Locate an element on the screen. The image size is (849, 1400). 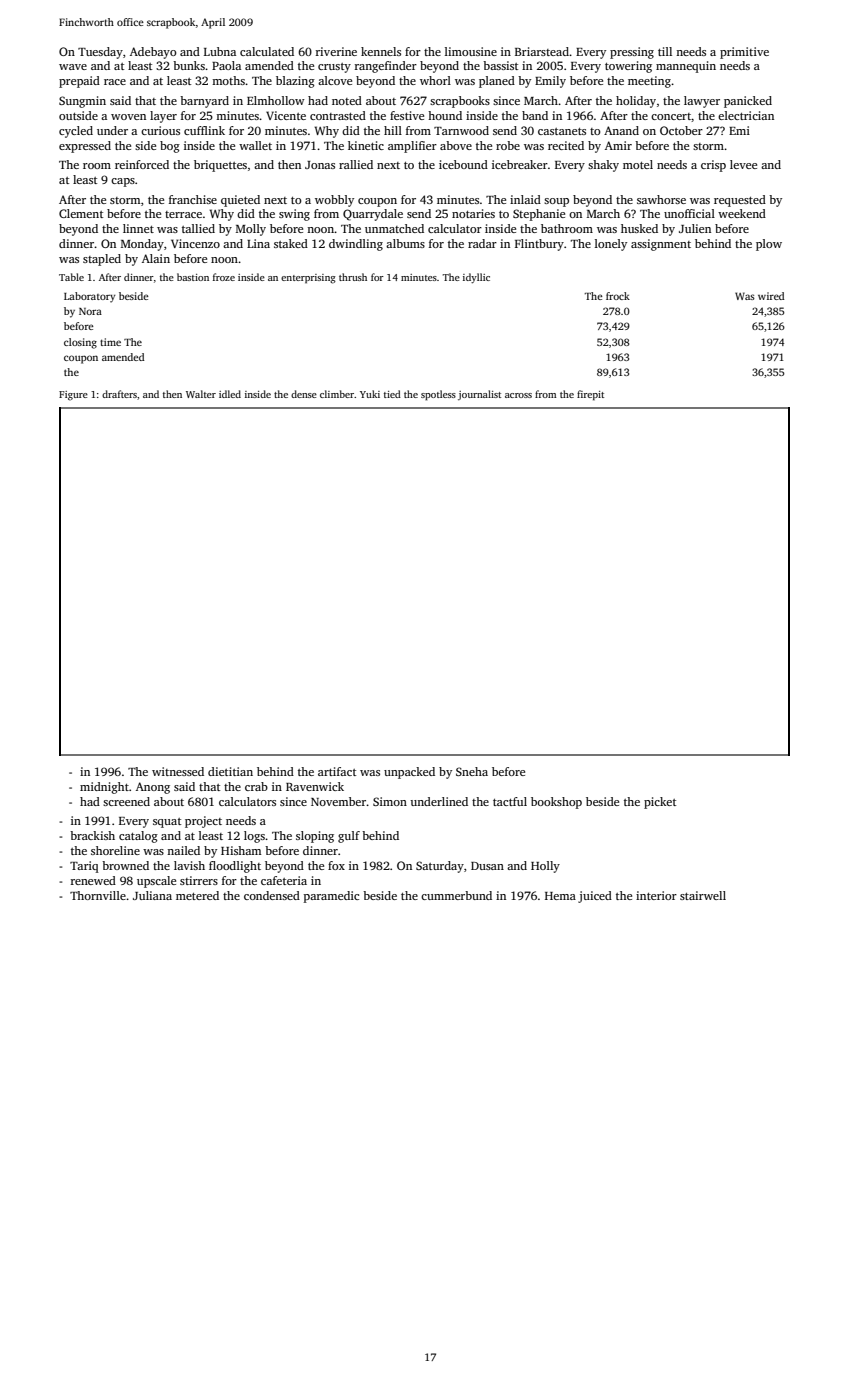
metered is located at coordinates (197, 895).
